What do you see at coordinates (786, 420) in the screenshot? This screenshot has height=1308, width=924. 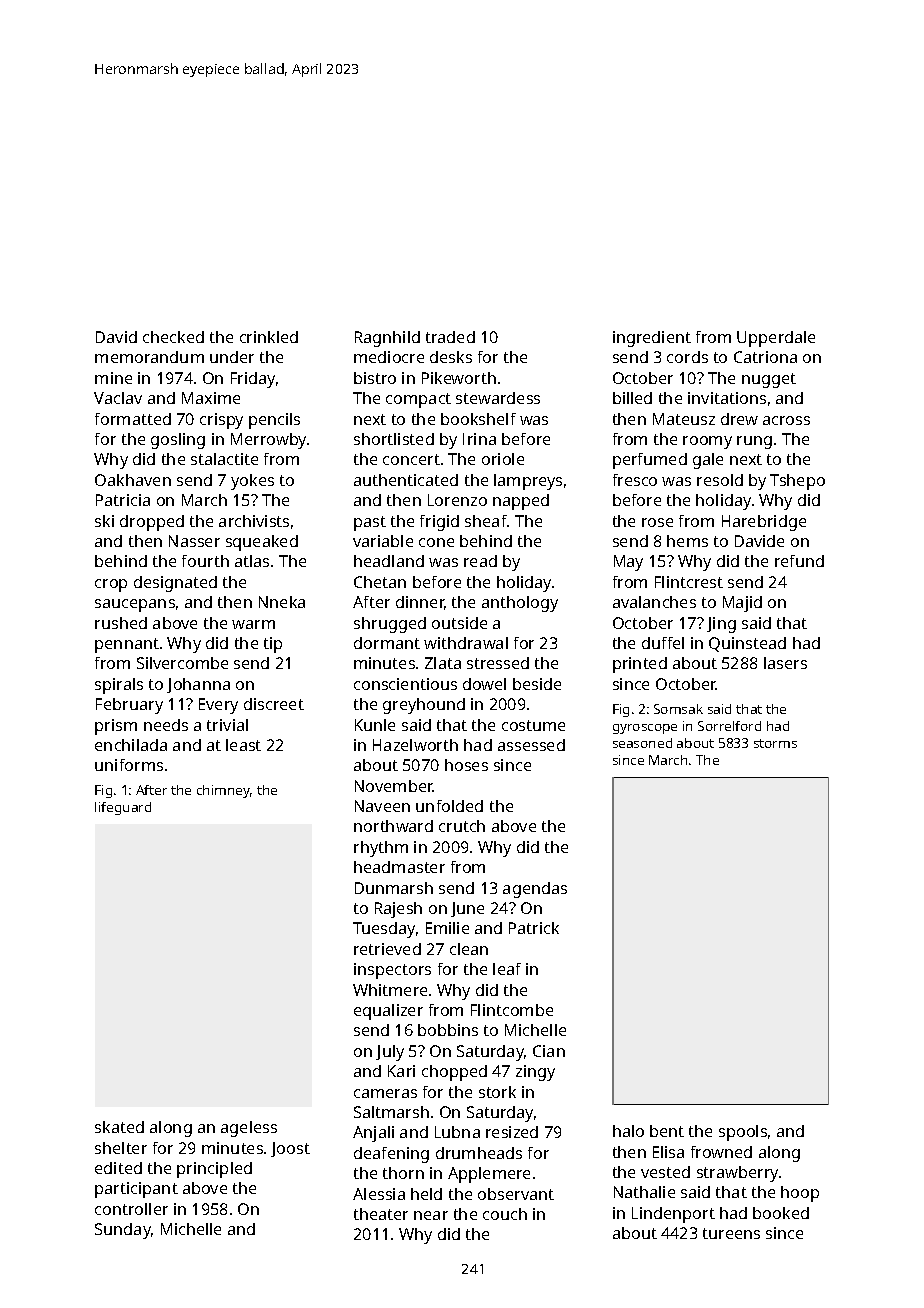 I see `across` at bounding box center [786, 420].
